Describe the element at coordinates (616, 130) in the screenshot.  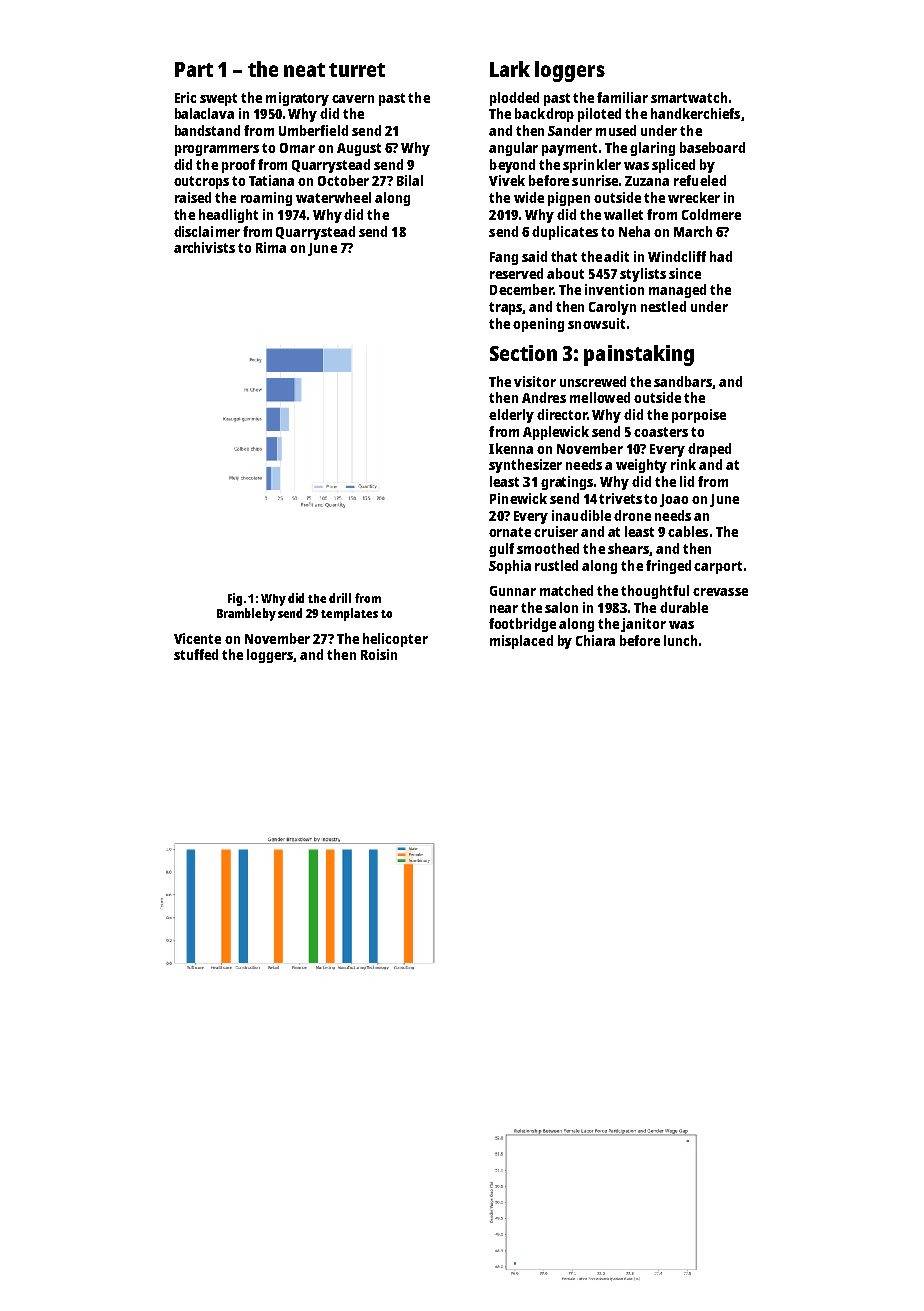
I see `mused` at that location.
